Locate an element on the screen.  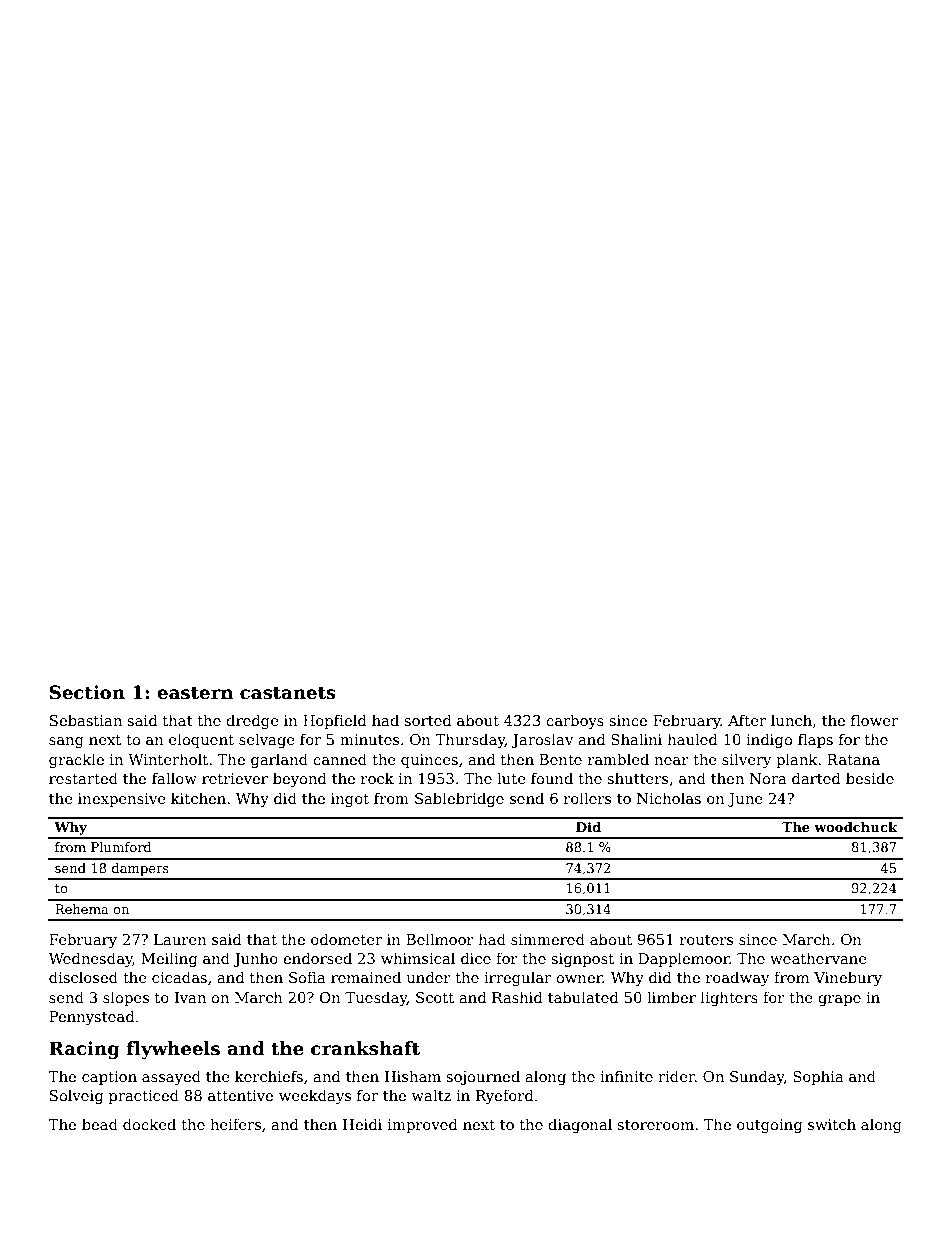
Plumford is located at coordinates (121, 847).
